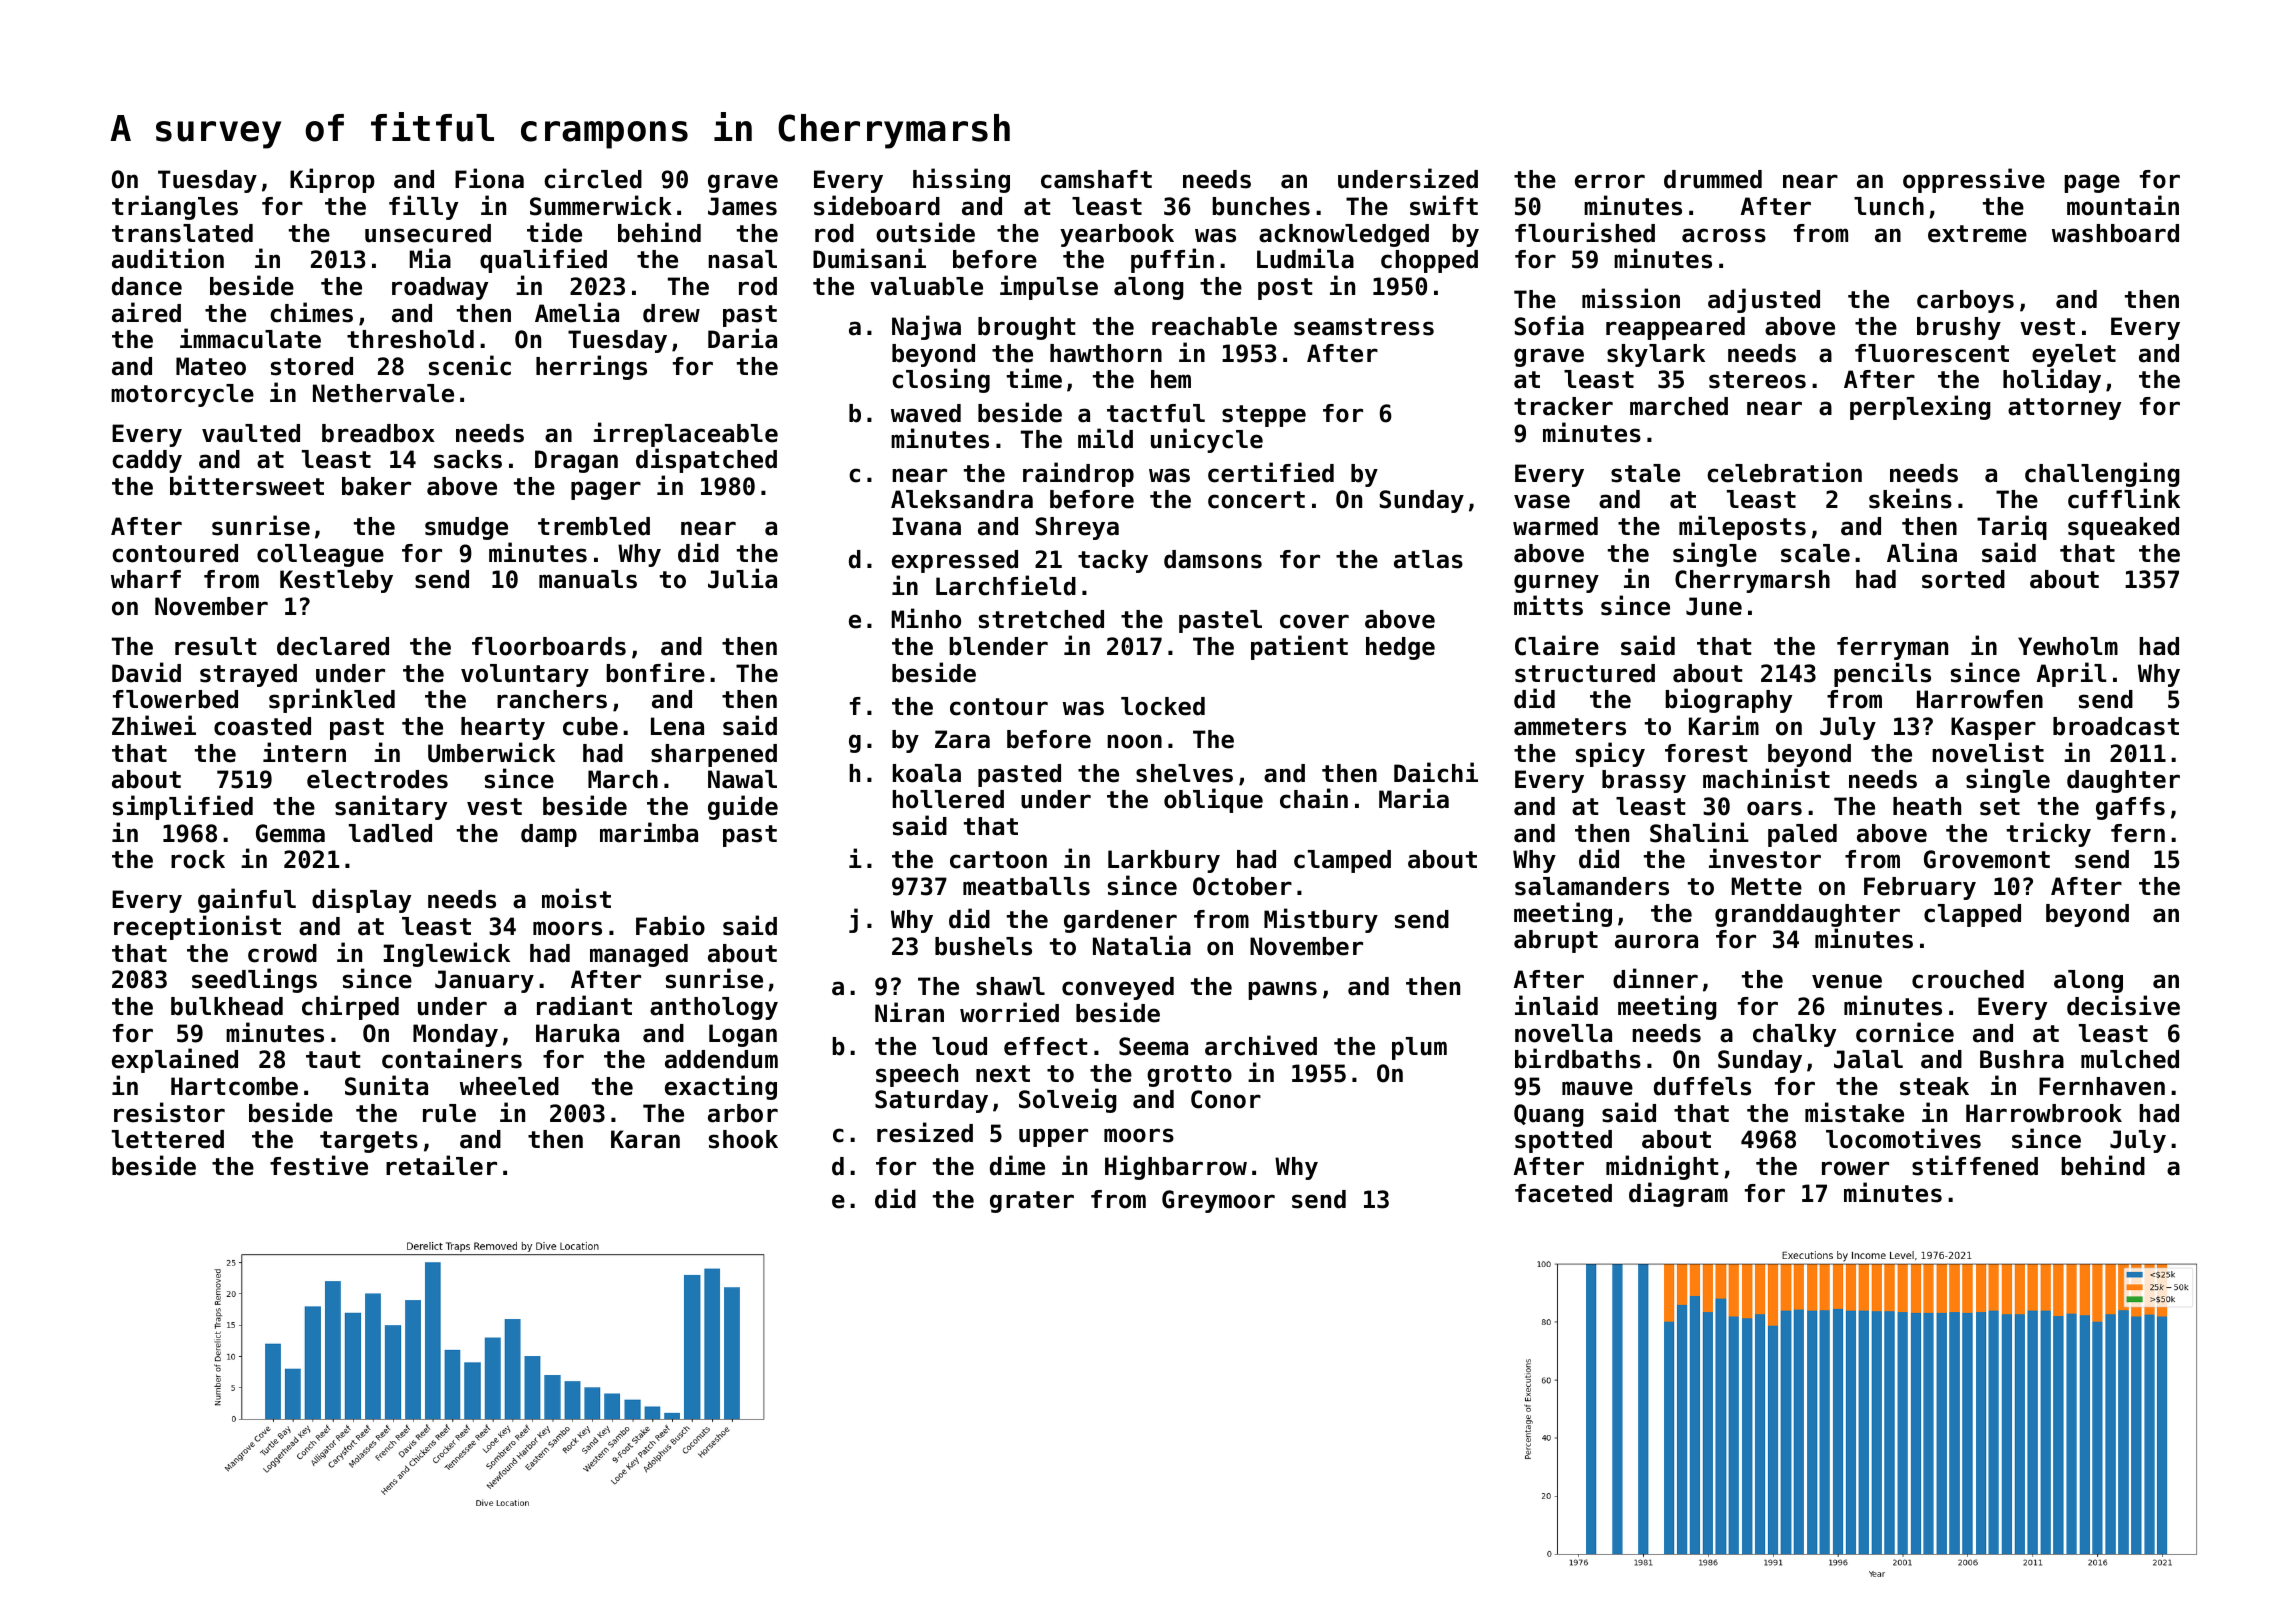  I want to click on Haruka, so click(577, 1033).
